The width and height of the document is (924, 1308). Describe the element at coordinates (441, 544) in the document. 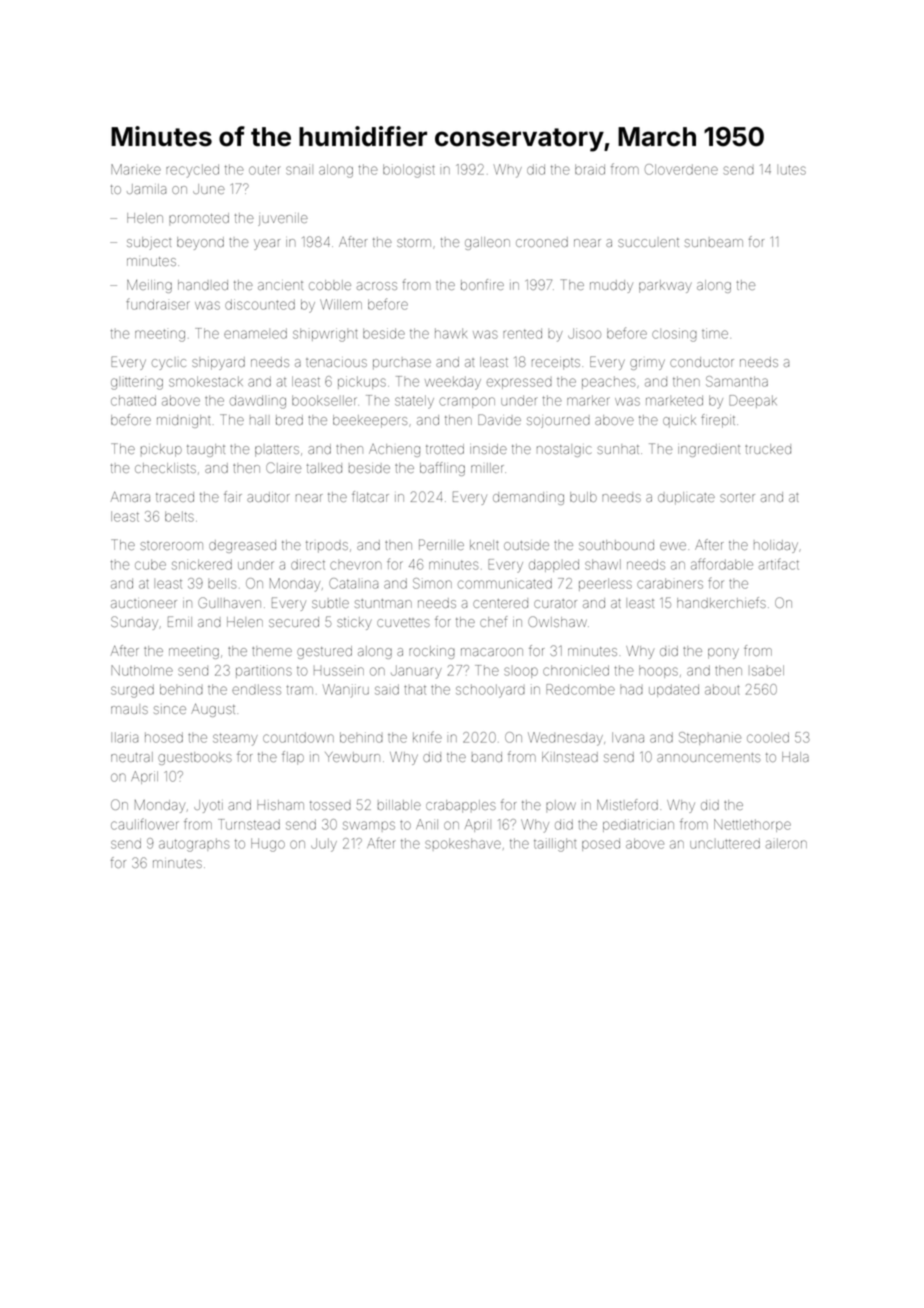

I see `Pernille` at that location.
